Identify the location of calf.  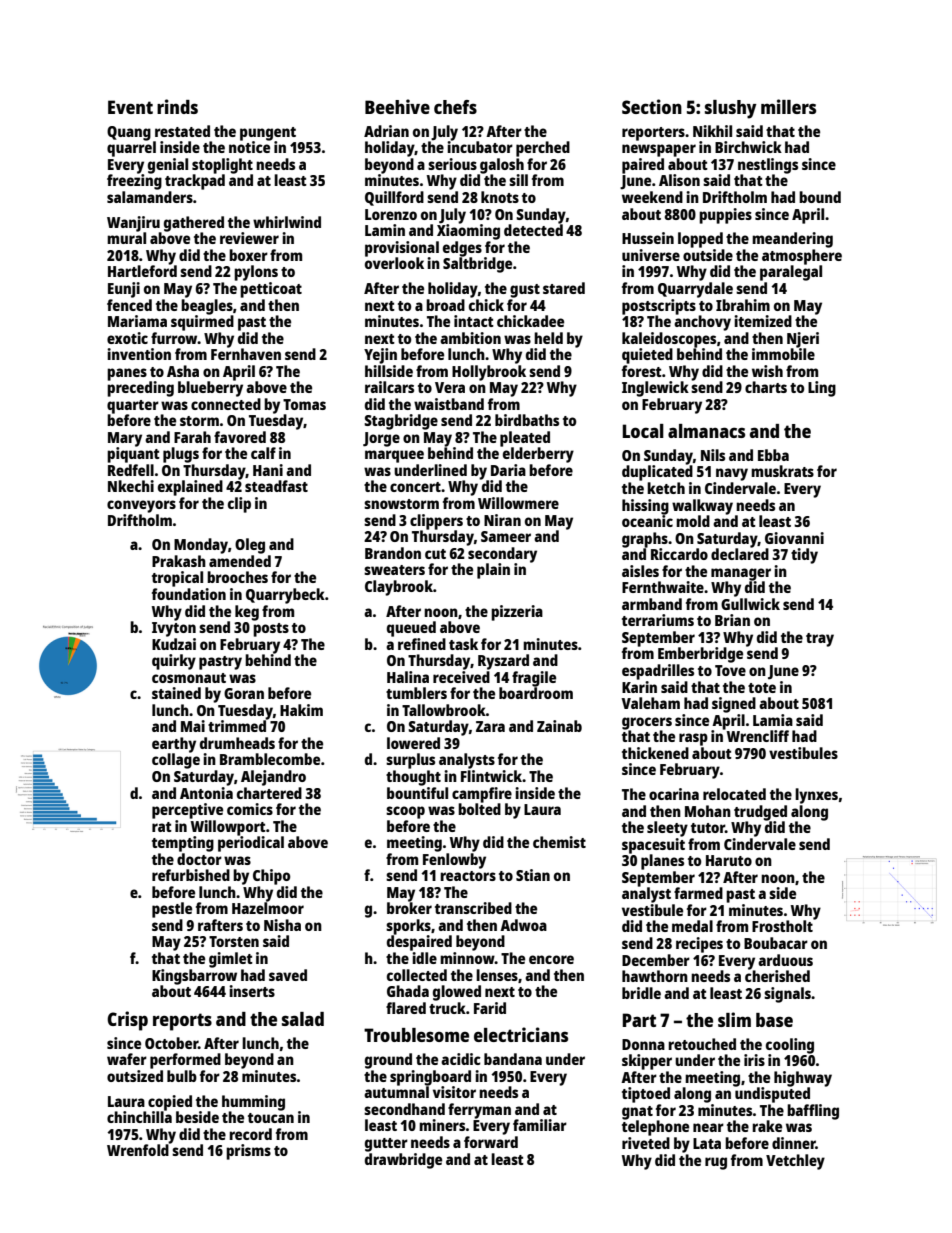
(263, 453).
